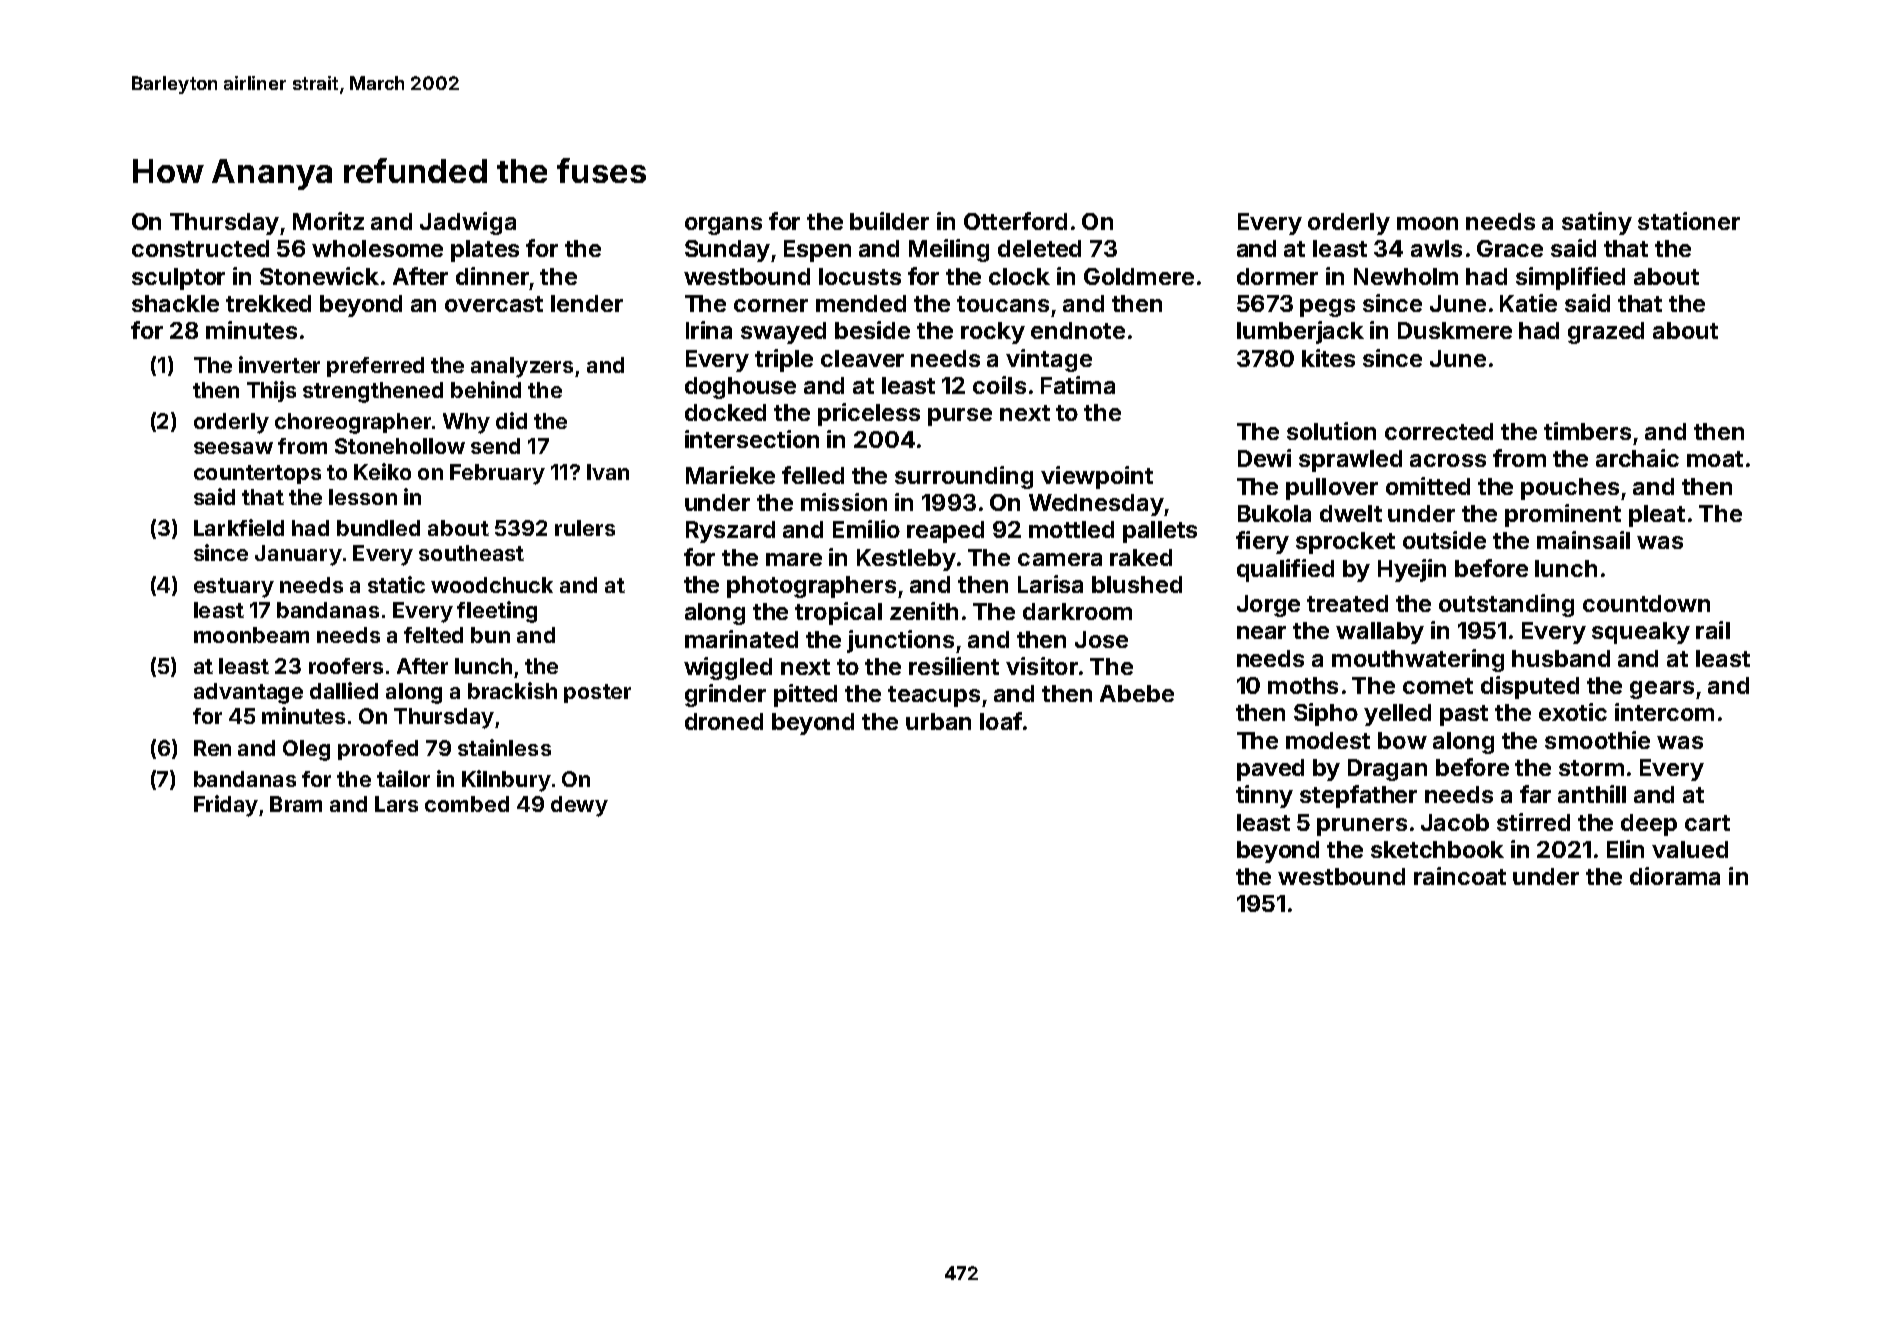 The image size is (1887, 1334). Describe the element at coordinates (306, 750) in the page. I see `Oleg` at that location.
